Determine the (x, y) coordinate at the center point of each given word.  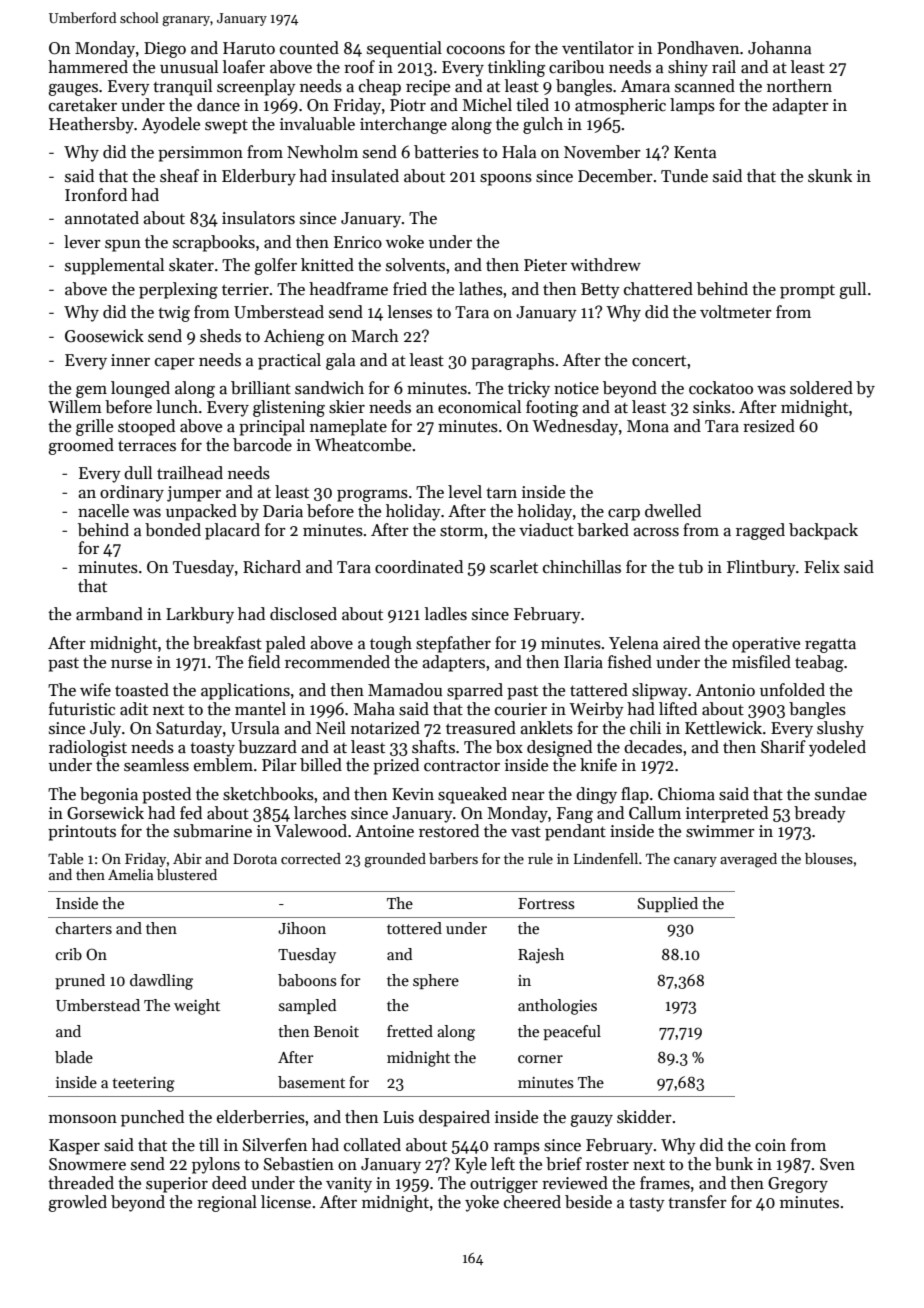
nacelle (103, 511)
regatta (830, 645)
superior (177, 1185)
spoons (506, 180)
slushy (840, 729)
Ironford (96, 195)
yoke (482, 1203)
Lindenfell (606, 858)
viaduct (546, 530)
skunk (830, 176)
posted (166, 795)
